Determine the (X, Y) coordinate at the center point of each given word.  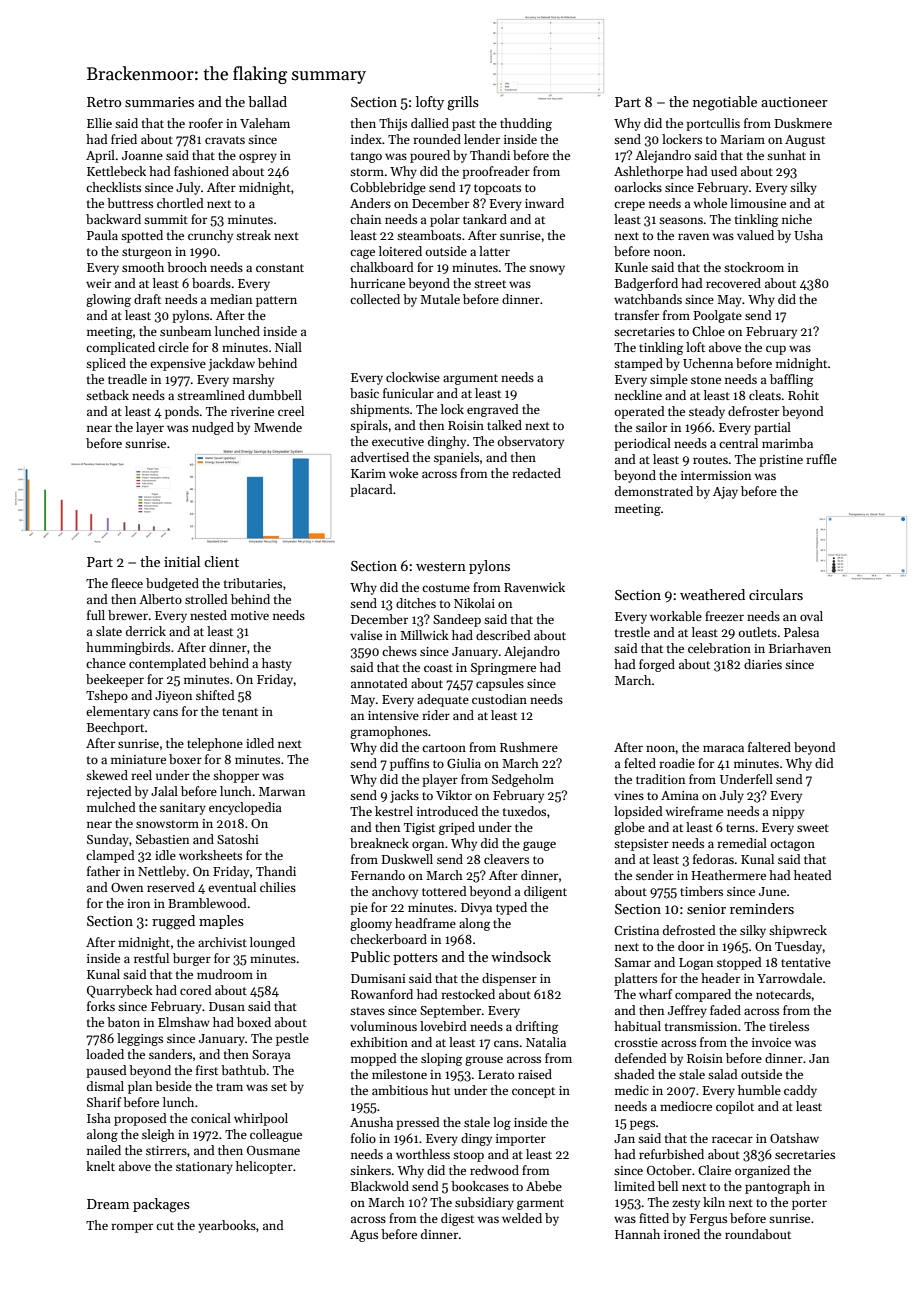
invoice (771, 1042)
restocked (468, 994)
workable (676, 616)
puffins (409, 764)
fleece (127, 583)
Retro (104, 102)
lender (482, 139)
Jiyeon (173, 697)
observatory (531, 442)
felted (640, 763)
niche (797, 219)
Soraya (271, 1056)
